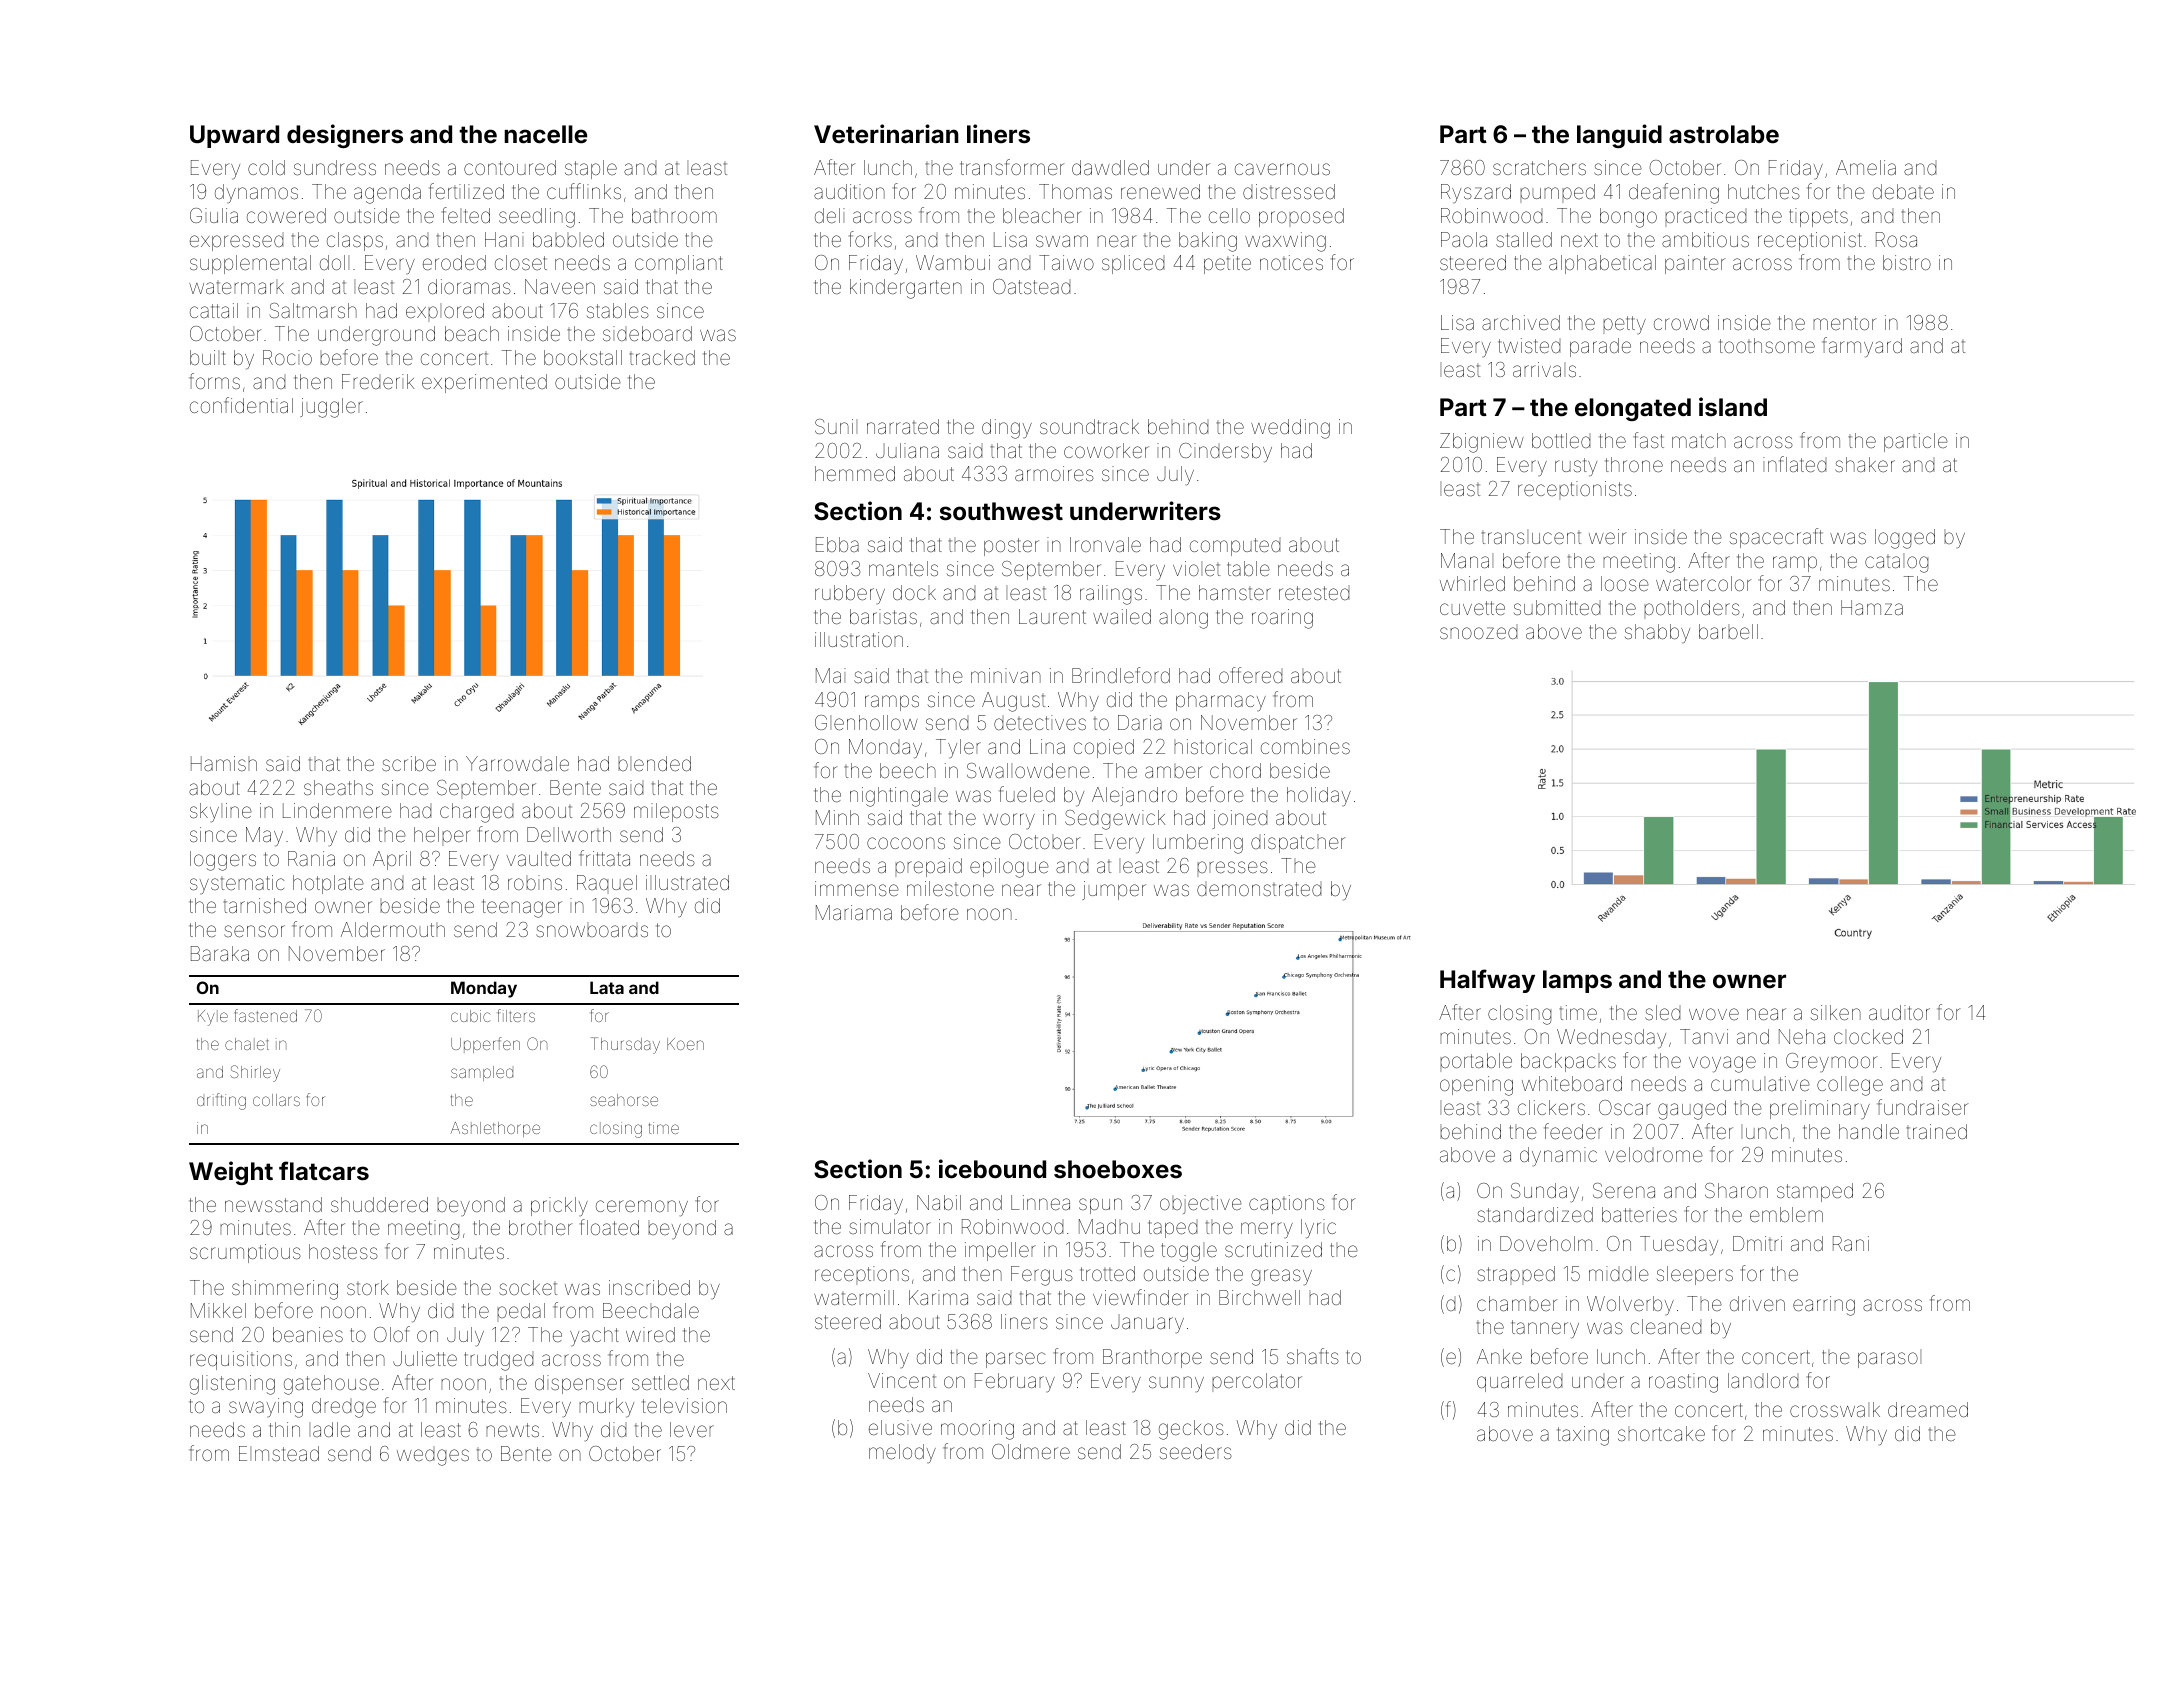  Describe the element at coordinates (1866, 167) in the screenshot. I see `Amelia` at that location.
